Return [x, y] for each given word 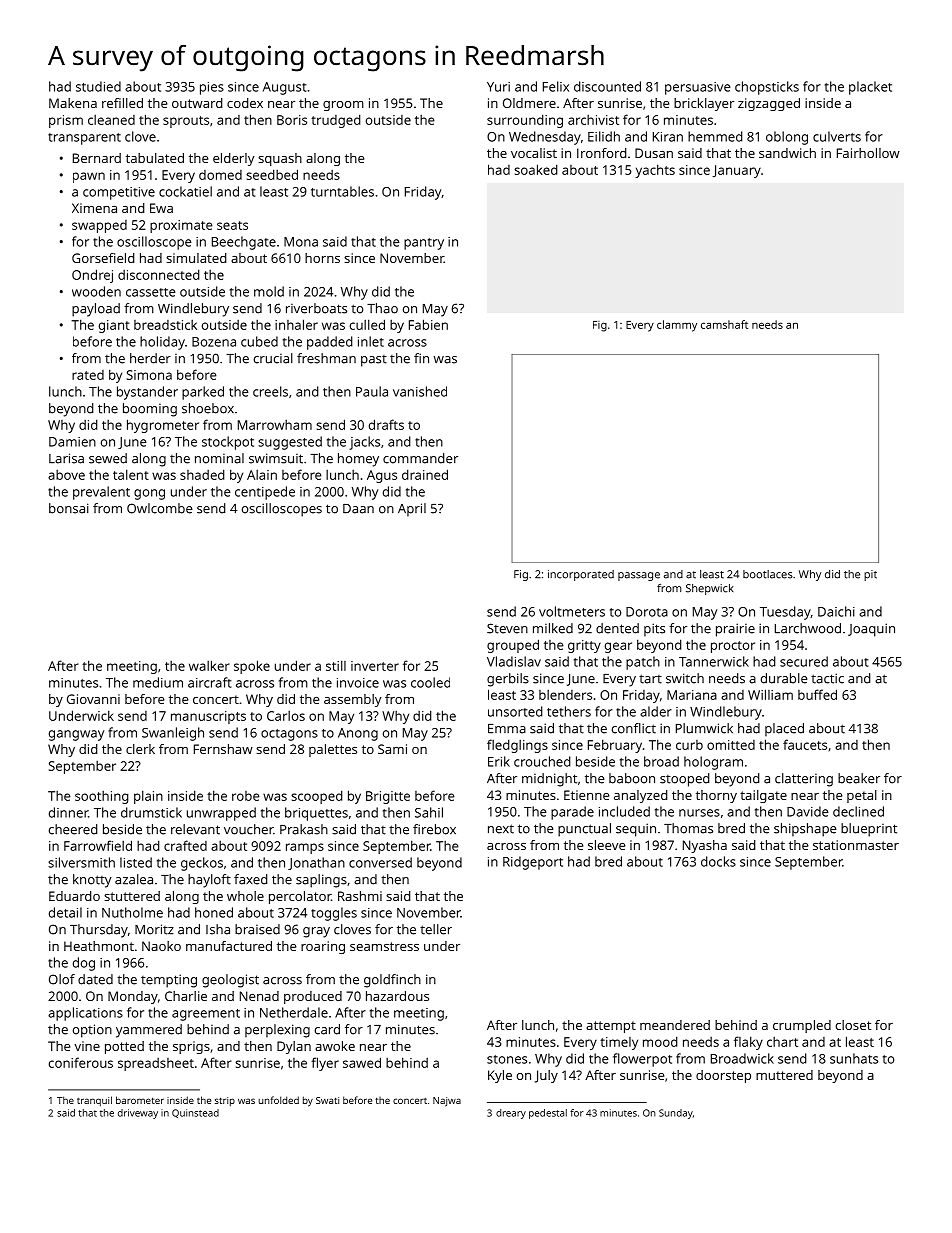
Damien [72, 442]
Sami [392, 749]
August [285, 88]
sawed [362, 1062]
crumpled [802, 1026]
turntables [342, 191]
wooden [96, 291]
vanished [420, 391]
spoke [252, 667]
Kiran [668, 137]
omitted [731, 745]
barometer [140, 1100]
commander [420, 458]
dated [95, 979]
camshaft [724, 324]
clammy [677, 326]
